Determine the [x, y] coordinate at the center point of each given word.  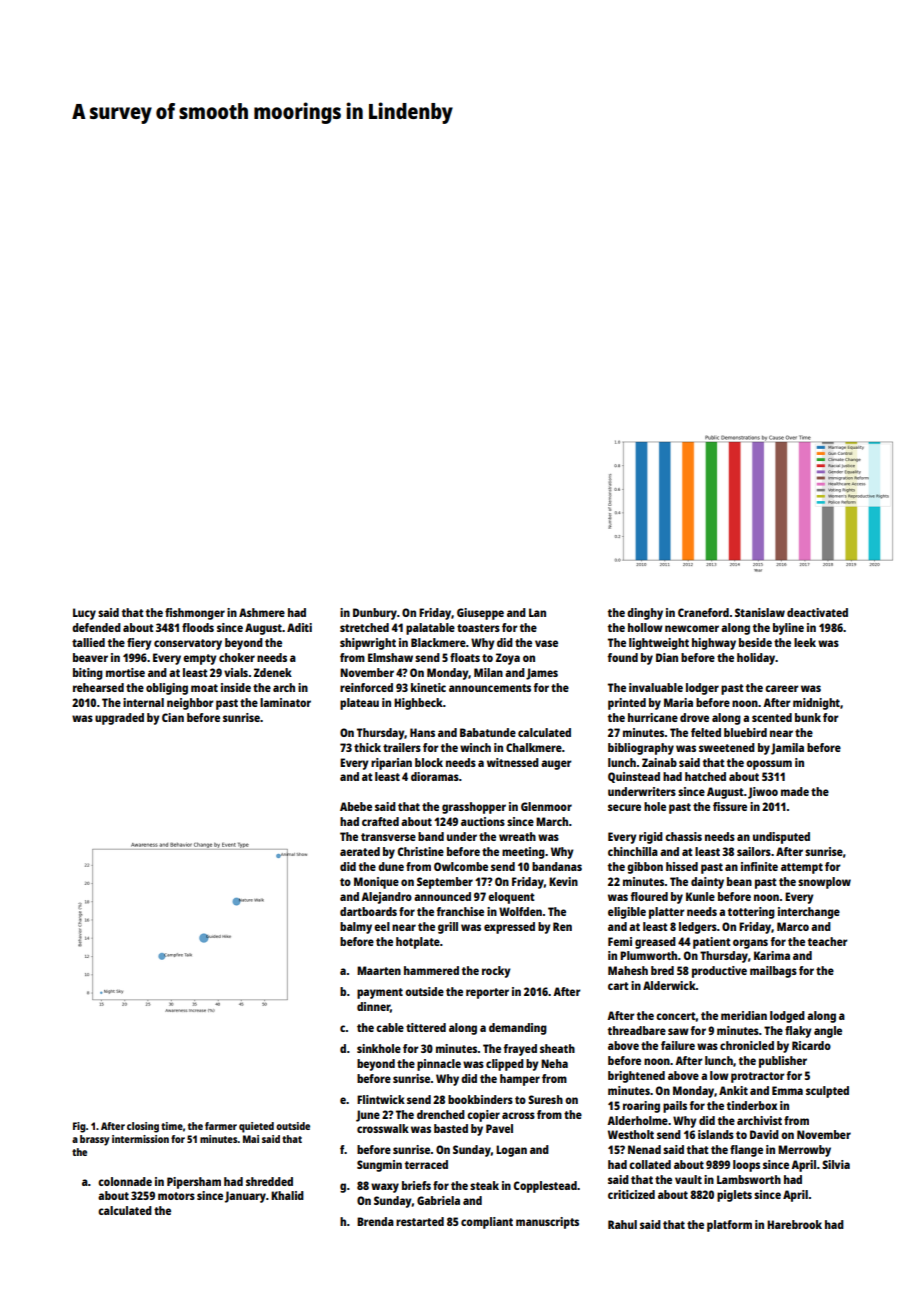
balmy [356, 928]
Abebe [356, 806]
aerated [360, 851]
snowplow [824, 883]
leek [805, 642]
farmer [221, 1126]
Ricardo [811, 1045]
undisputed [781, 838]
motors [176, 1196]
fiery [139, 644]
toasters [478, 628]
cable [390, 1027]
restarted [420, 1221]
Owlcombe [461, 866]
